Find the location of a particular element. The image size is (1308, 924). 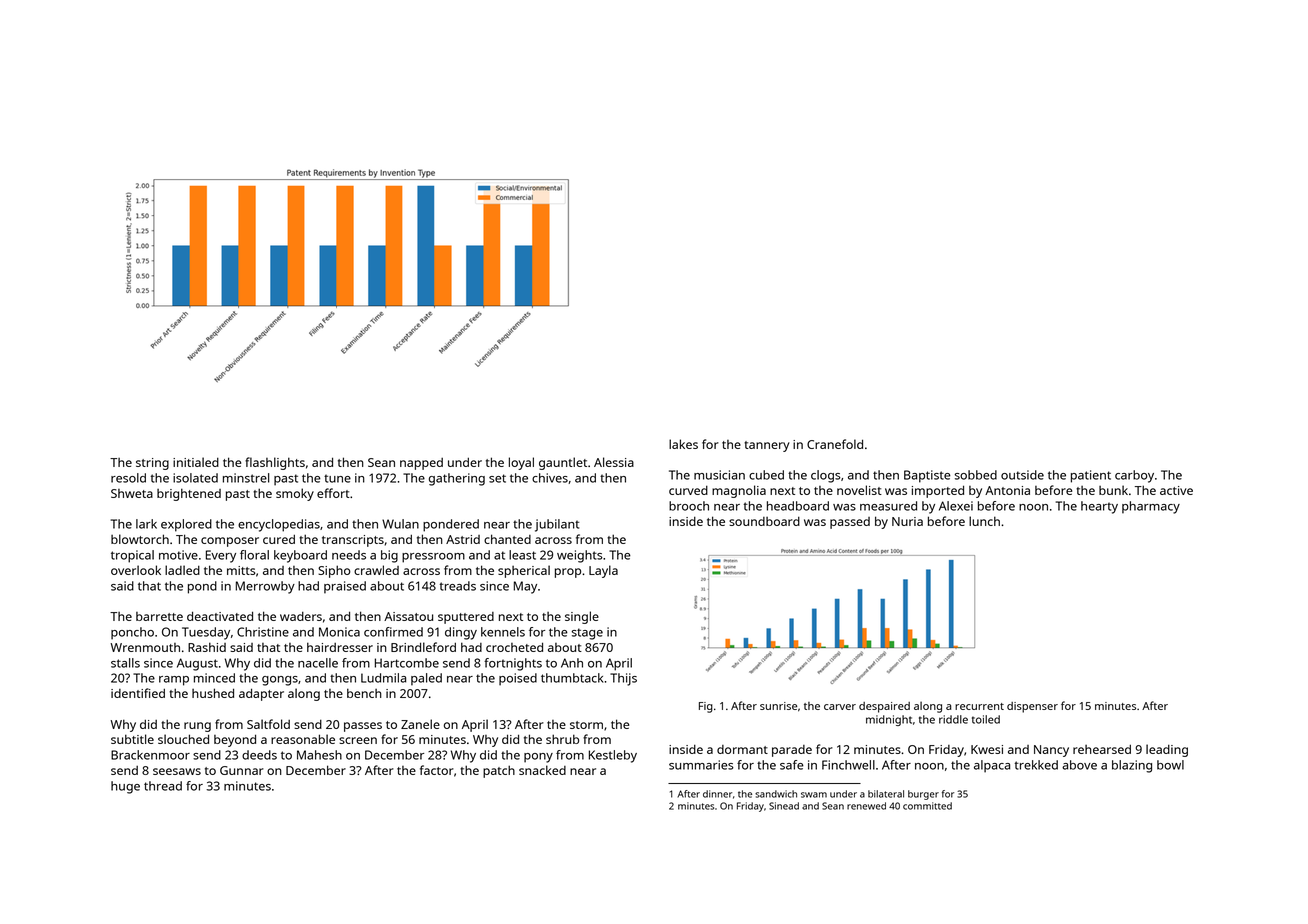

loyal is located at coordinates (521, 463).
